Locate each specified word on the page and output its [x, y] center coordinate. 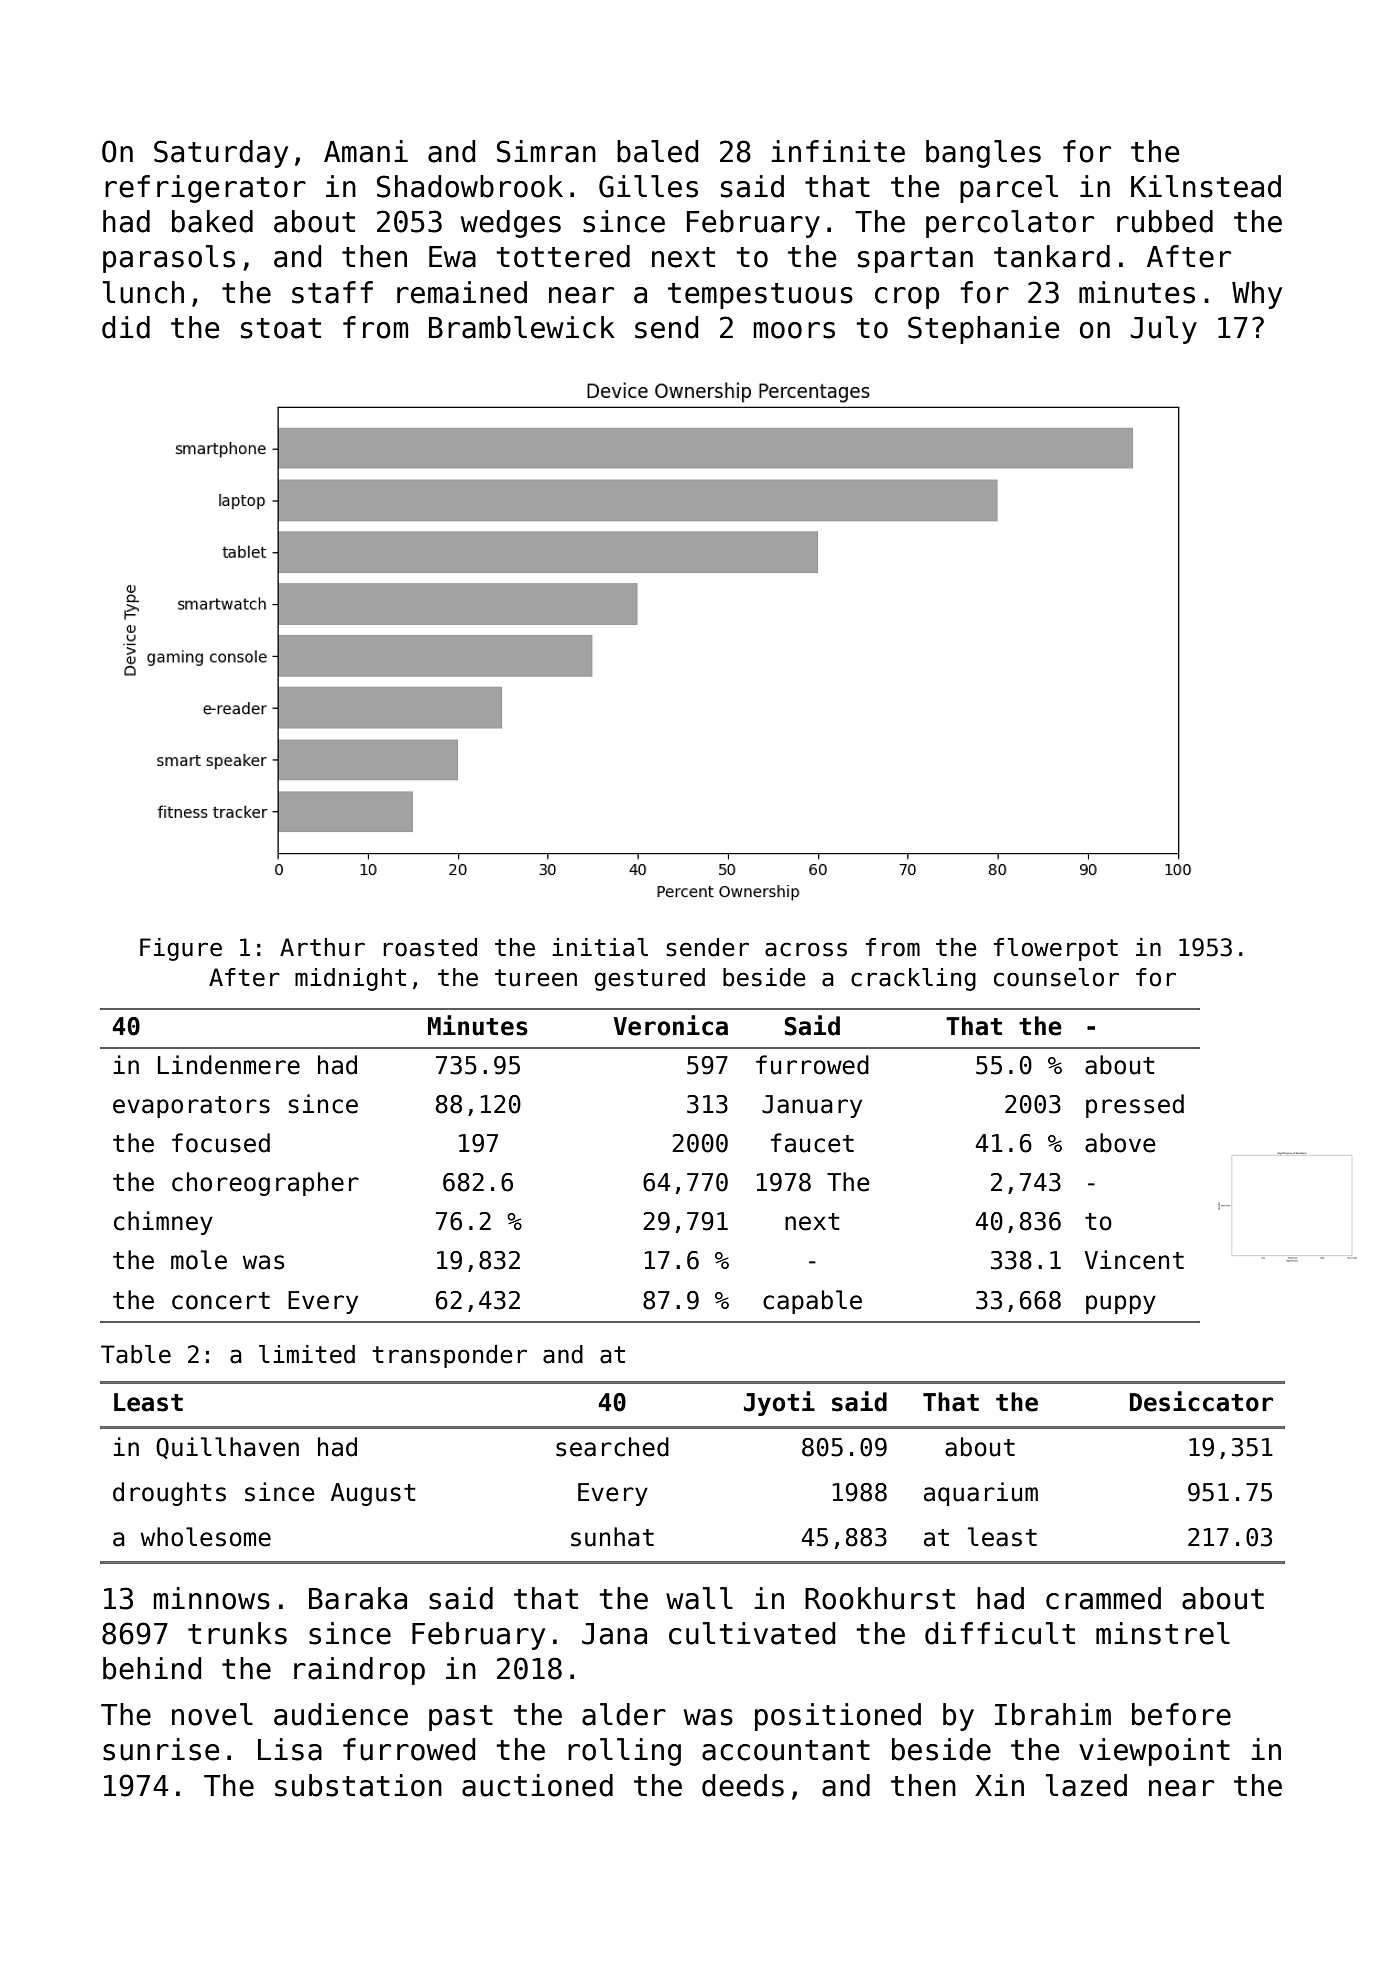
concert [221, 1301]
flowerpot [1056, 949]
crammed [1103, 1598]
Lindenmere [229, 1065]
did [126, 327]
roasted [430, 947]
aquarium [981, 1494]
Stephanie [983, 330]
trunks [237, 1633]
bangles [983, 154]
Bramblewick [522, 327]
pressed [1135, 1106]
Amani [366, 151]
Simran [546, 151]
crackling [913, 979]
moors [794, 330]
